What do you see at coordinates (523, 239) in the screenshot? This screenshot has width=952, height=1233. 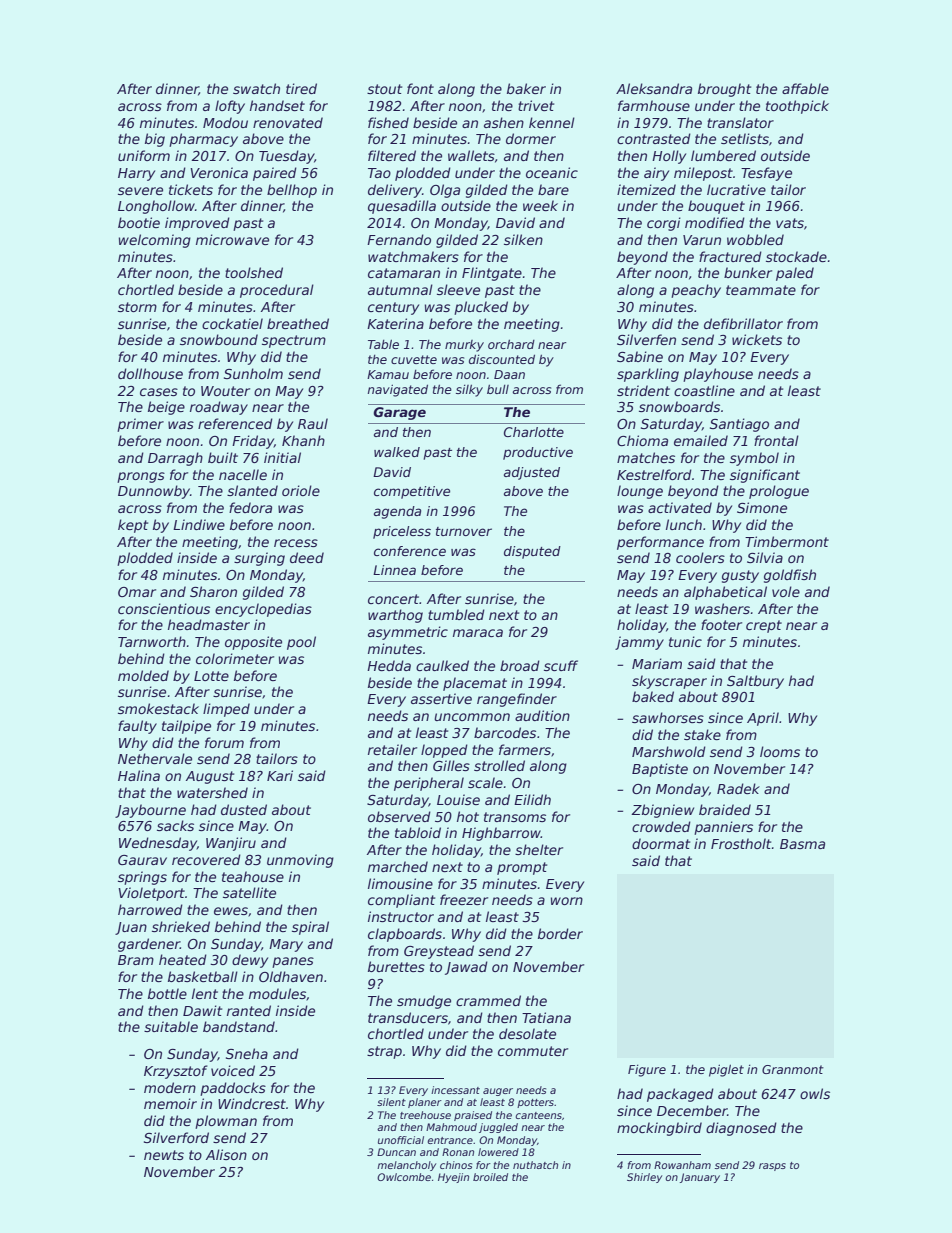 I see `silken` at bounding box center [523, 239].
